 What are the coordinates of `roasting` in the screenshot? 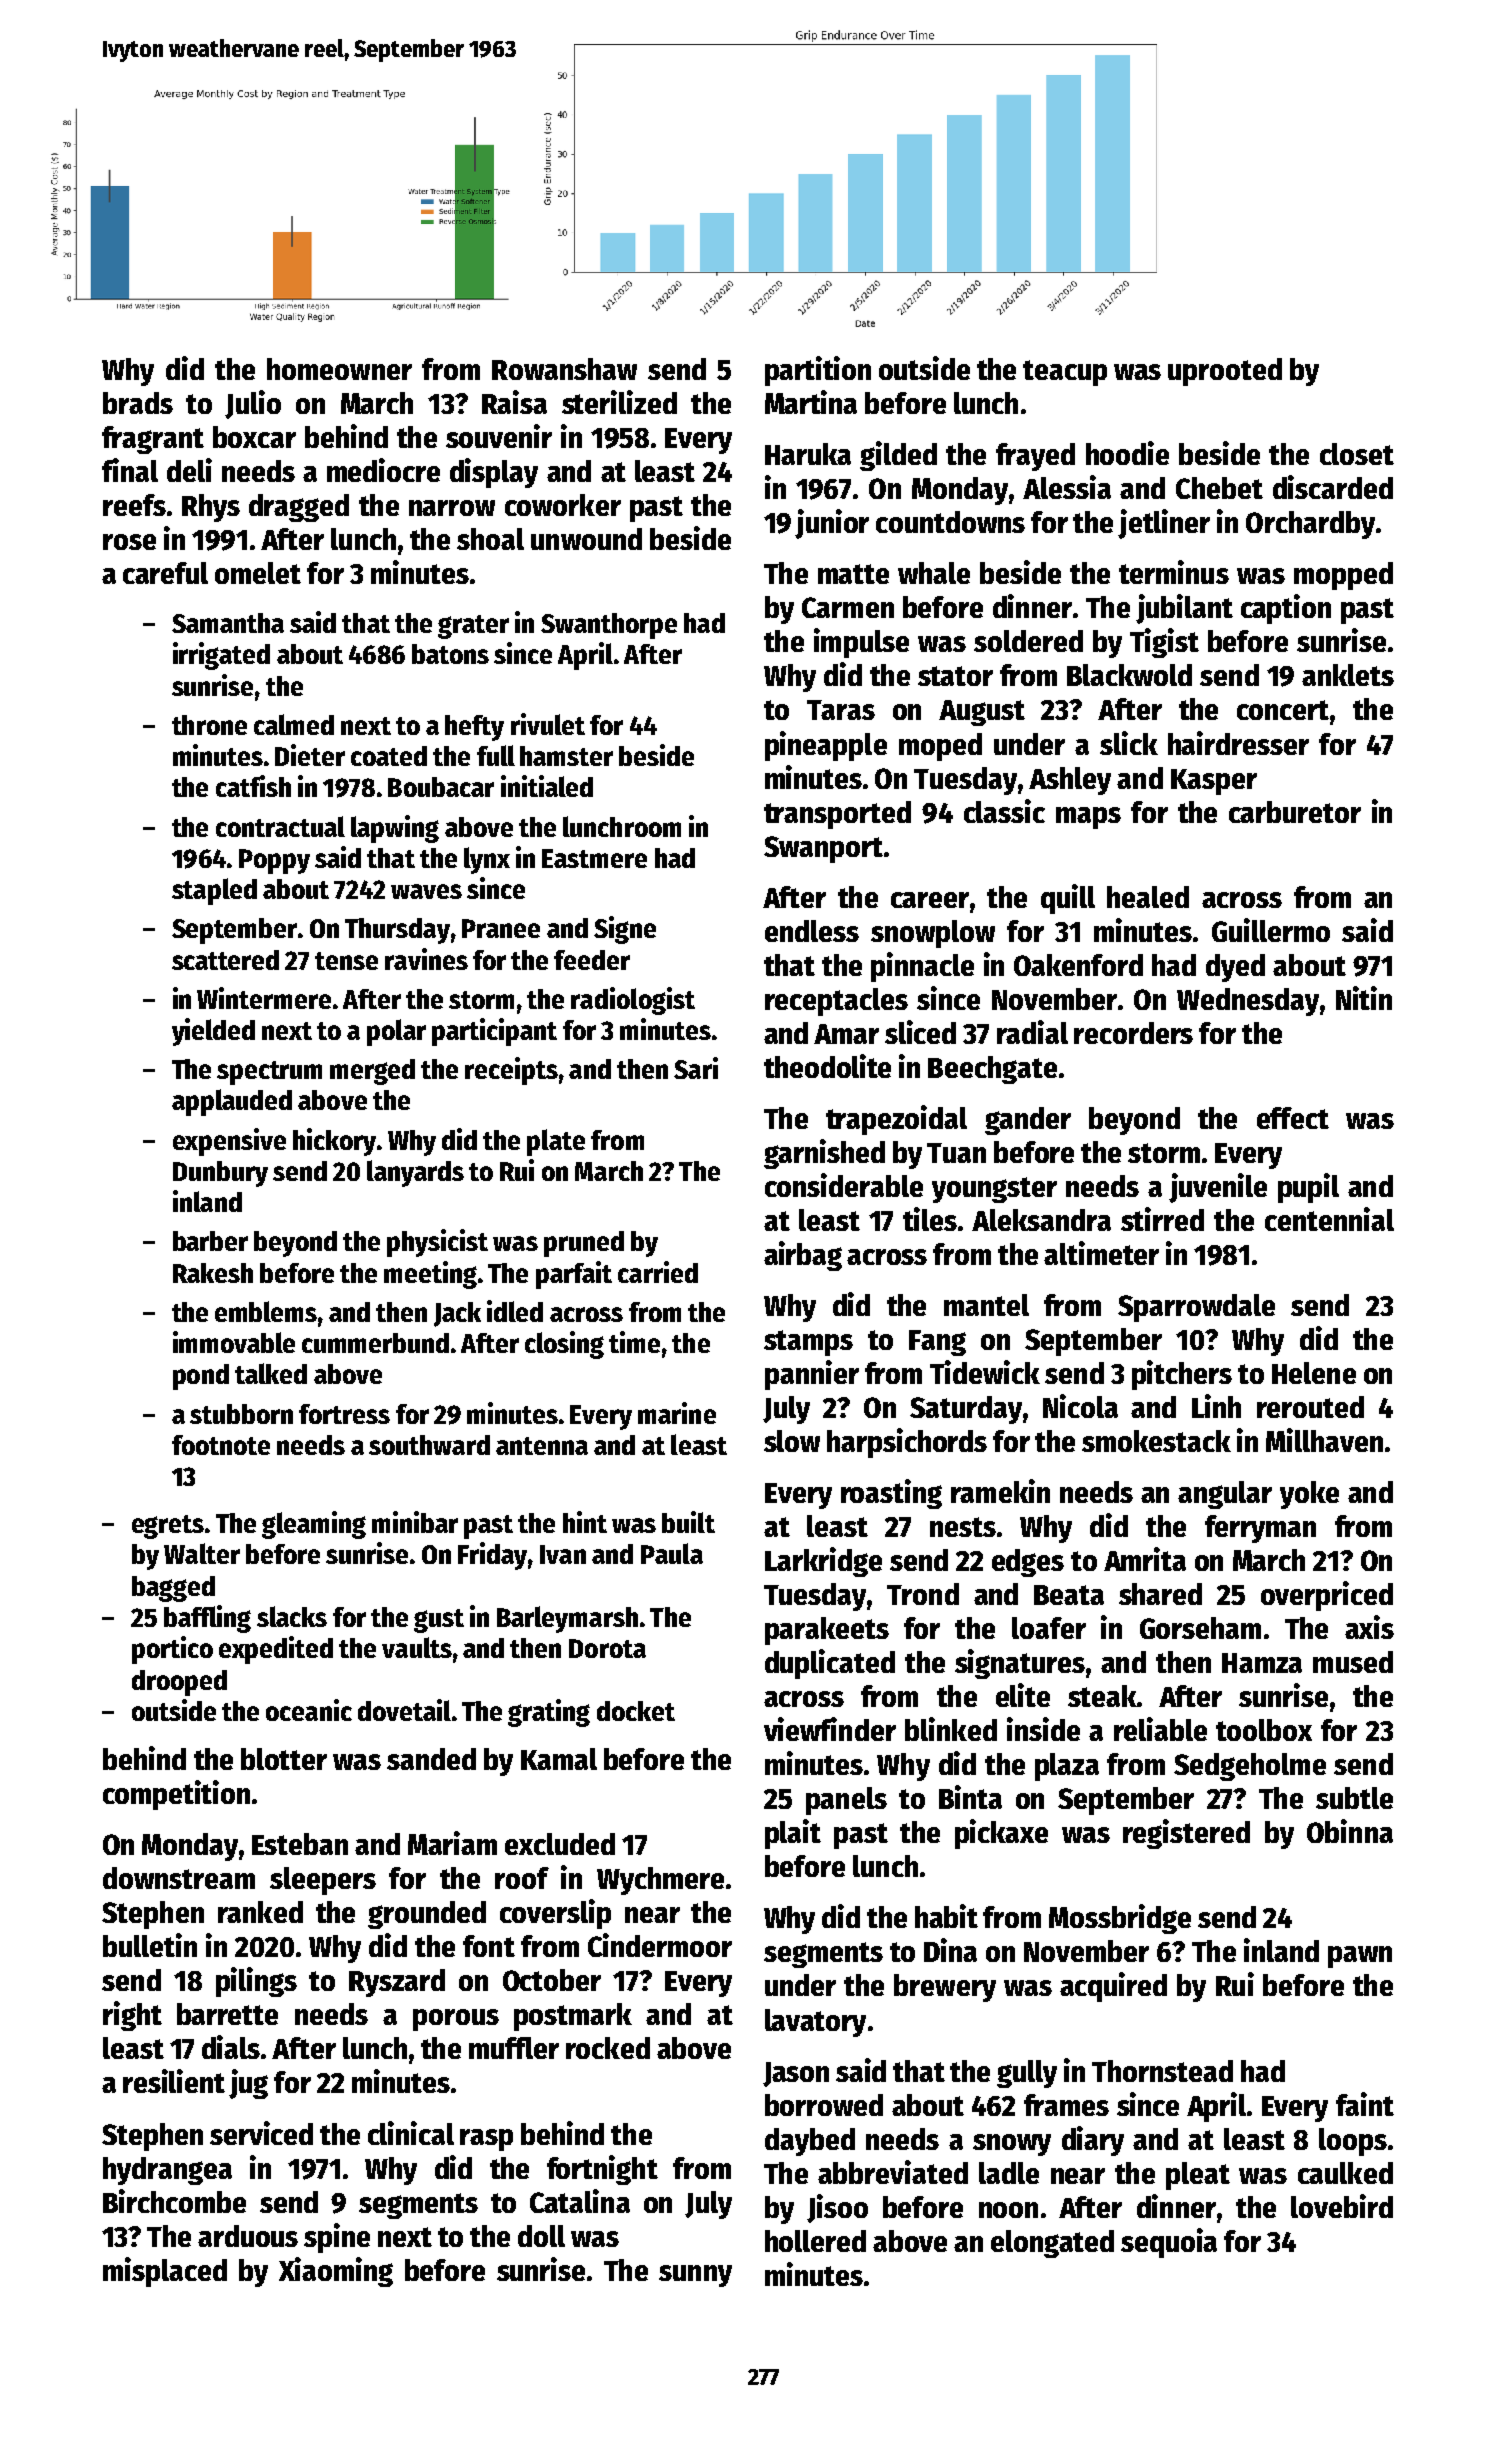 It's located at (891, 1494).
